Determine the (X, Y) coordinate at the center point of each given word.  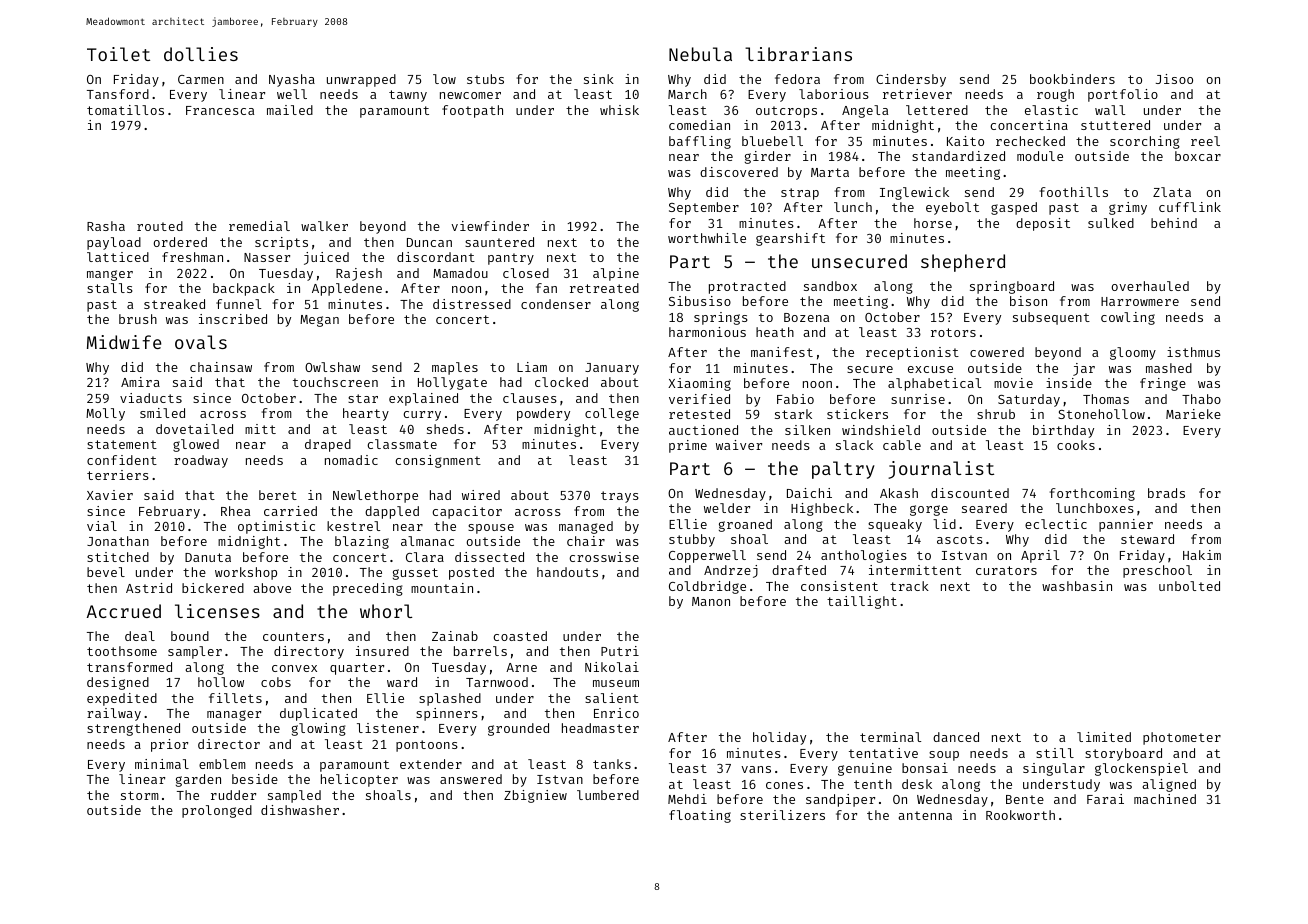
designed (118, 683)
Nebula (700, 54)
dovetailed (194, 429)
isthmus (1193, 352)
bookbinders (1072, 79)
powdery (543, 414)
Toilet (118, 54)
